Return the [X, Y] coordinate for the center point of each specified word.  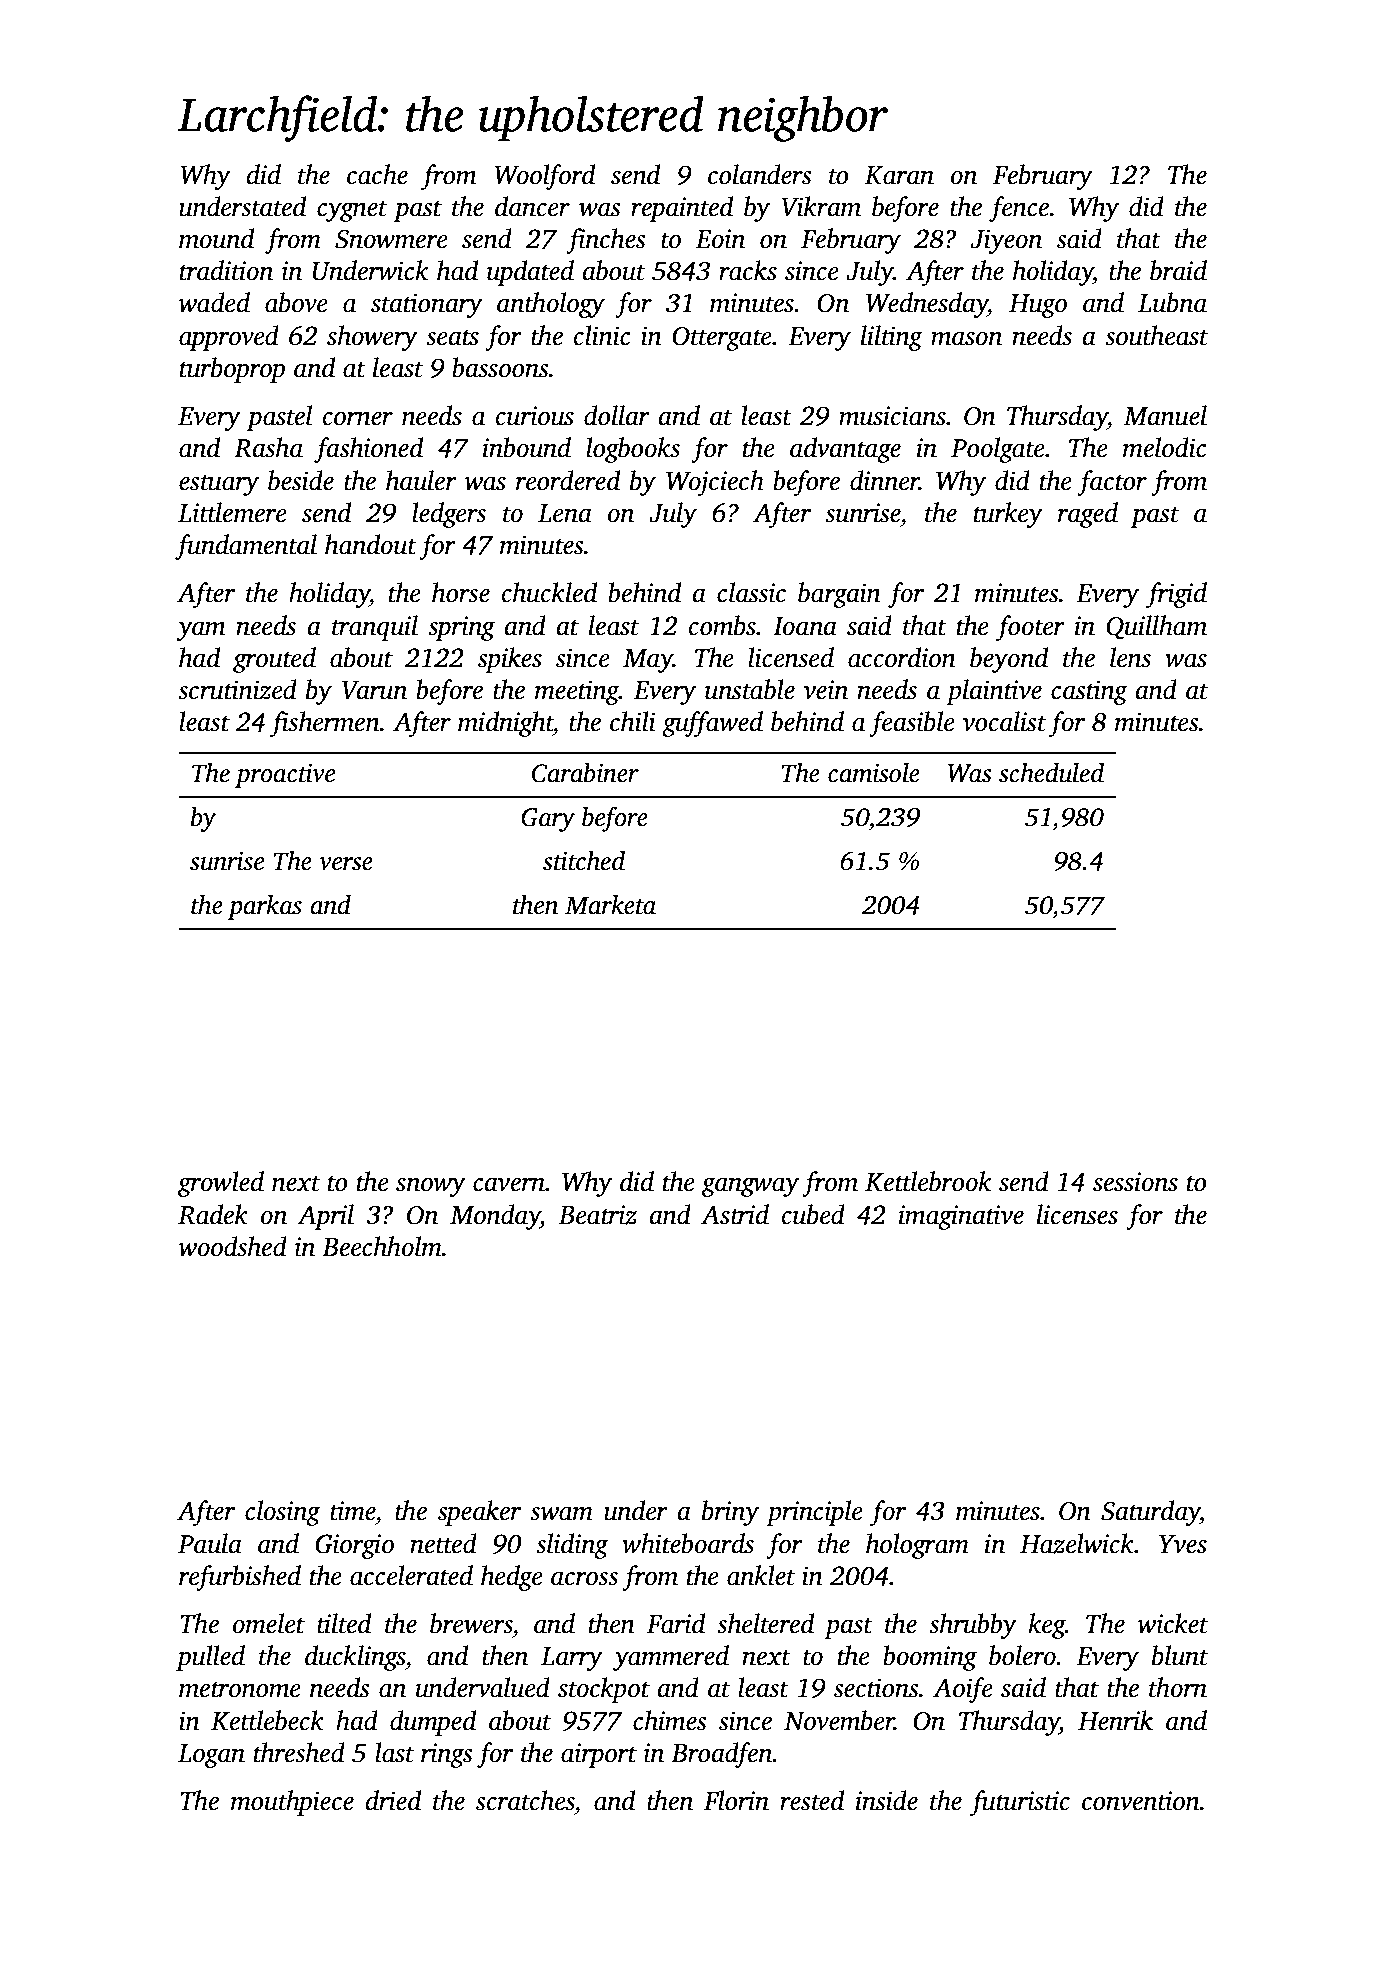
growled [221, 1184]
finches [606, 241]
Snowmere [391, 239]
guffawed [712, 724]
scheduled [1051, 773]
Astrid [735, 1214]
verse [346, 864]
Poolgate [998, 450]
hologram [917, 1546]
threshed [299, 1752]
